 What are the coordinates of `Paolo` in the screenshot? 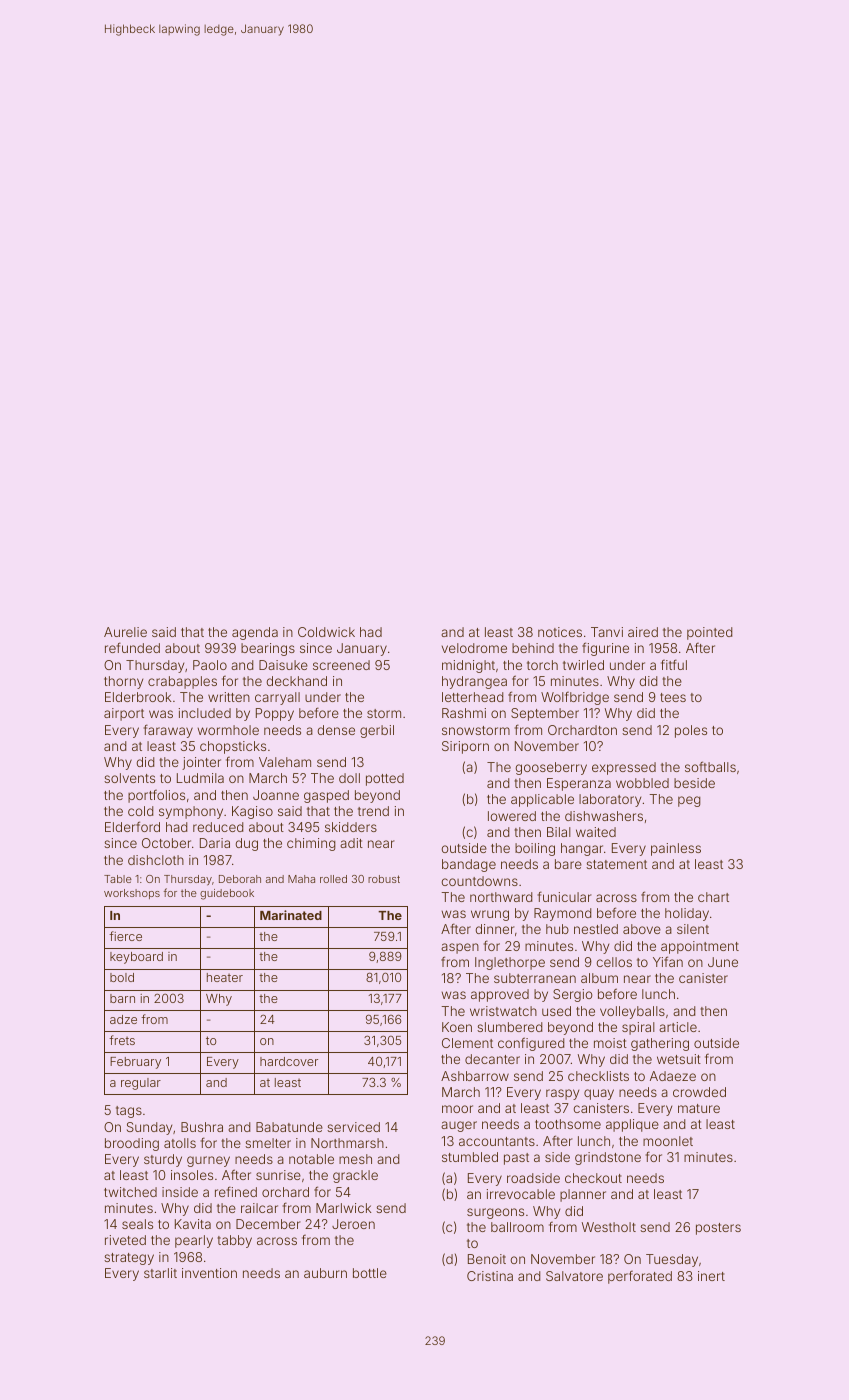 It's located at (210, 665).
